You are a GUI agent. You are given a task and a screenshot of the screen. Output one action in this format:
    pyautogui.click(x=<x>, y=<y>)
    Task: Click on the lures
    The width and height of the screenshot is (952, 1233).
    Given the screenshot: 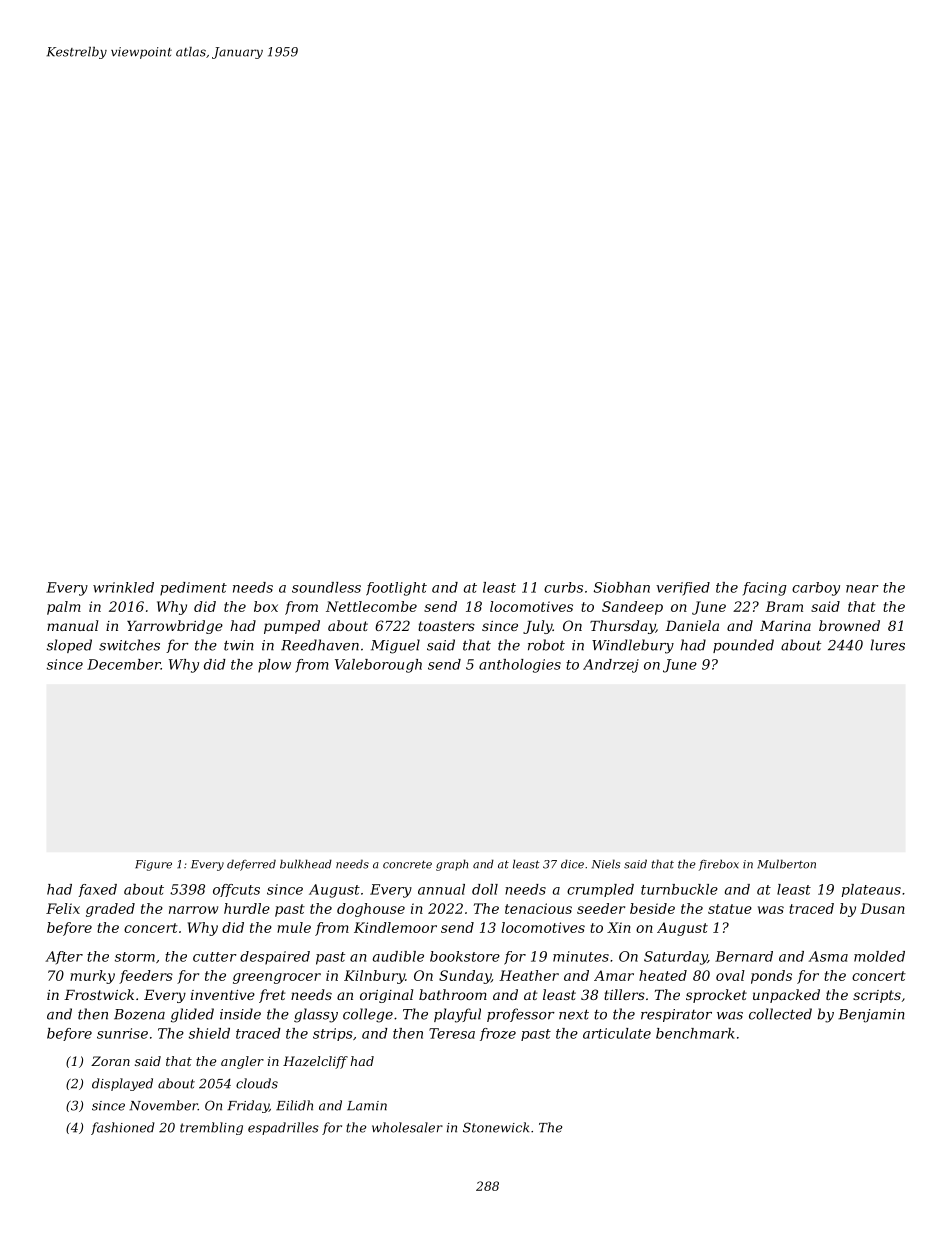 What is the action you would take?
    pyautogui.click(x=887, y=645)
